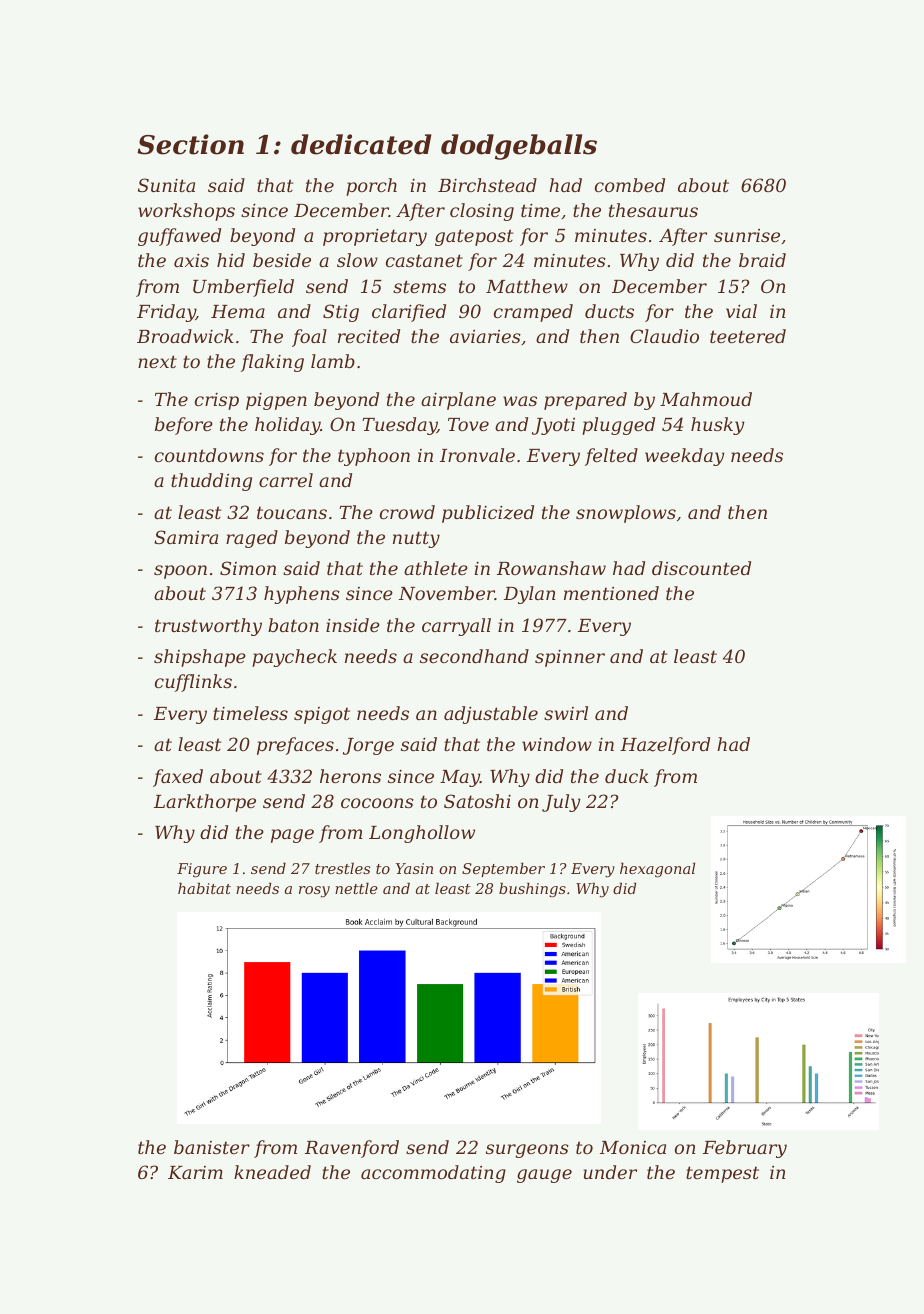 The height and width of the screenshot is (1314, 924). What do you see at coordinates (701, 568) in the screenshot?
I see `discounted` at bounding box center [701, 568].
